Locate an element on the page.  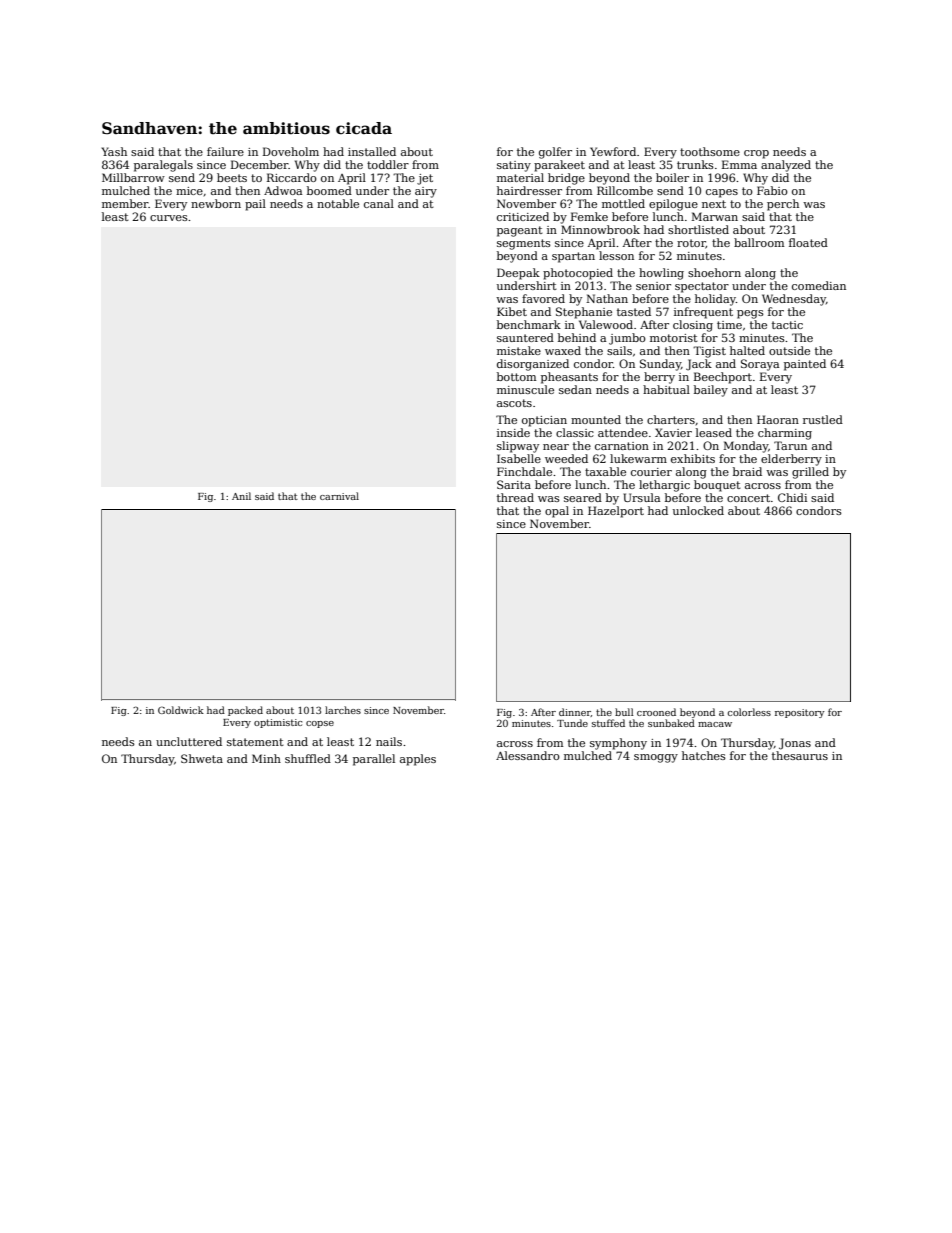
repository is located at coordinates (800, 713).
